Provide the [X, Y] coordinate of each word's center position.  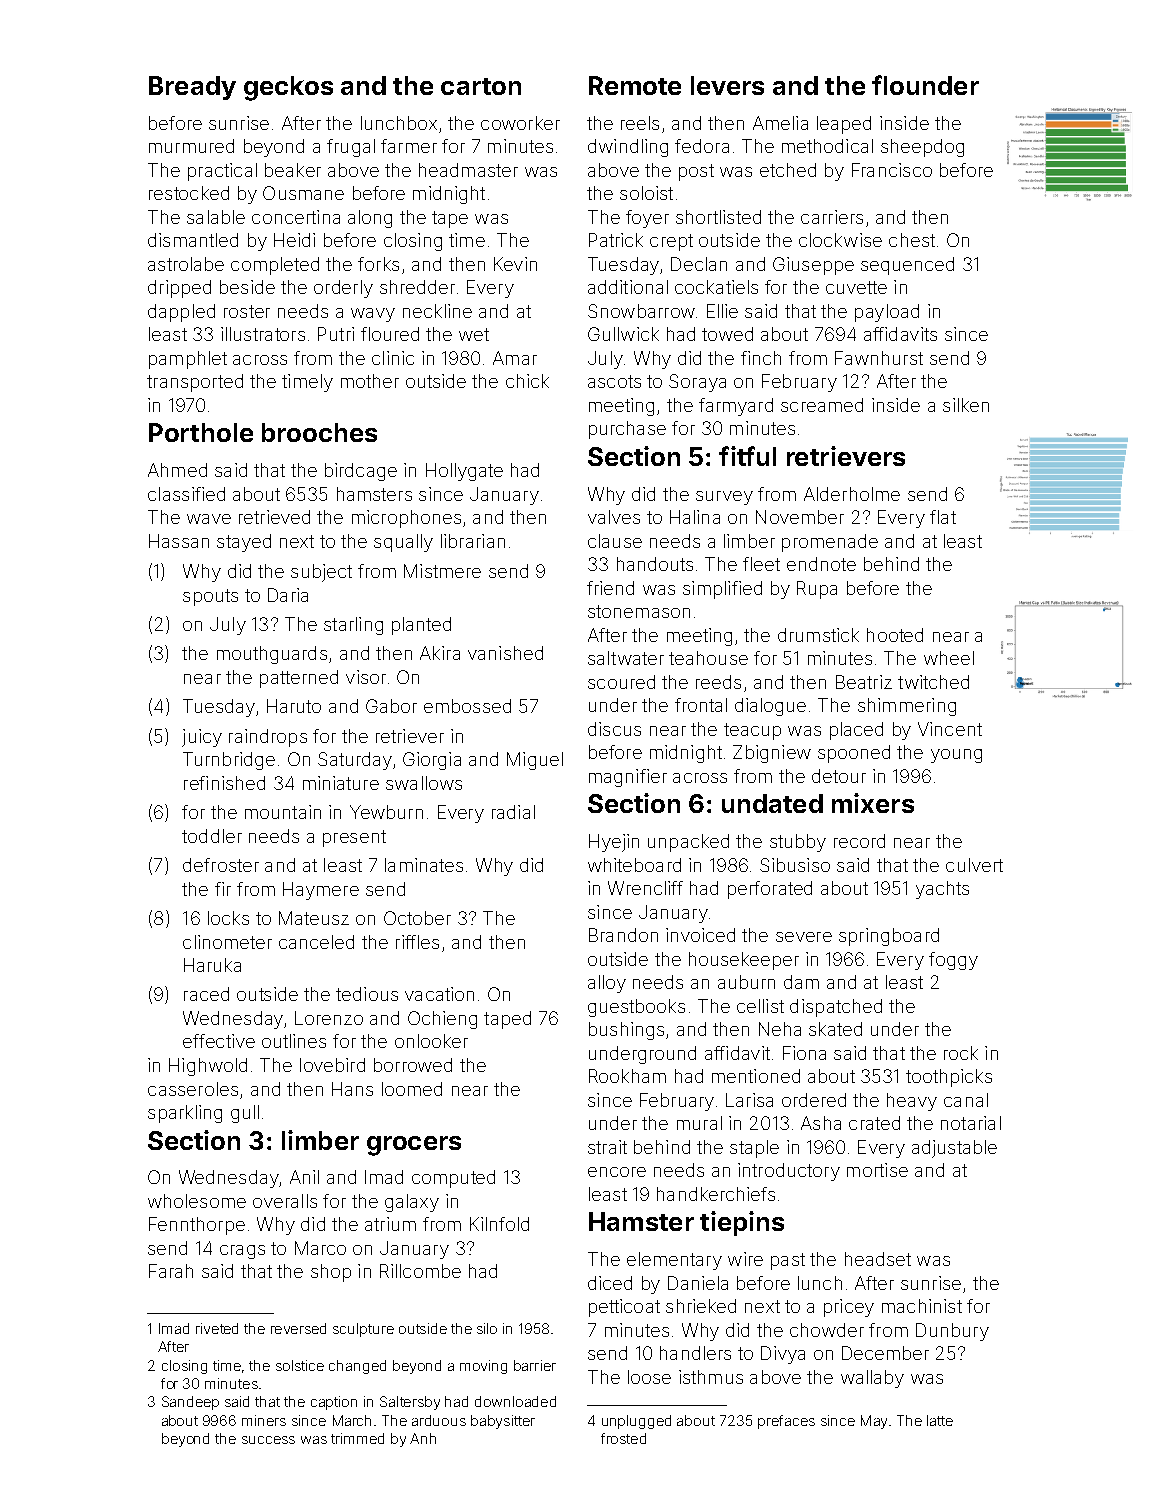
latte [940, 1420]
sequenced [907, 266]
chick [527, 381]
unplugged [636, 1422]
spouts [210, 597]
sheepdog [922, 148]
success [268, 1440]
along [370, 219]
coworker [520, 123]
